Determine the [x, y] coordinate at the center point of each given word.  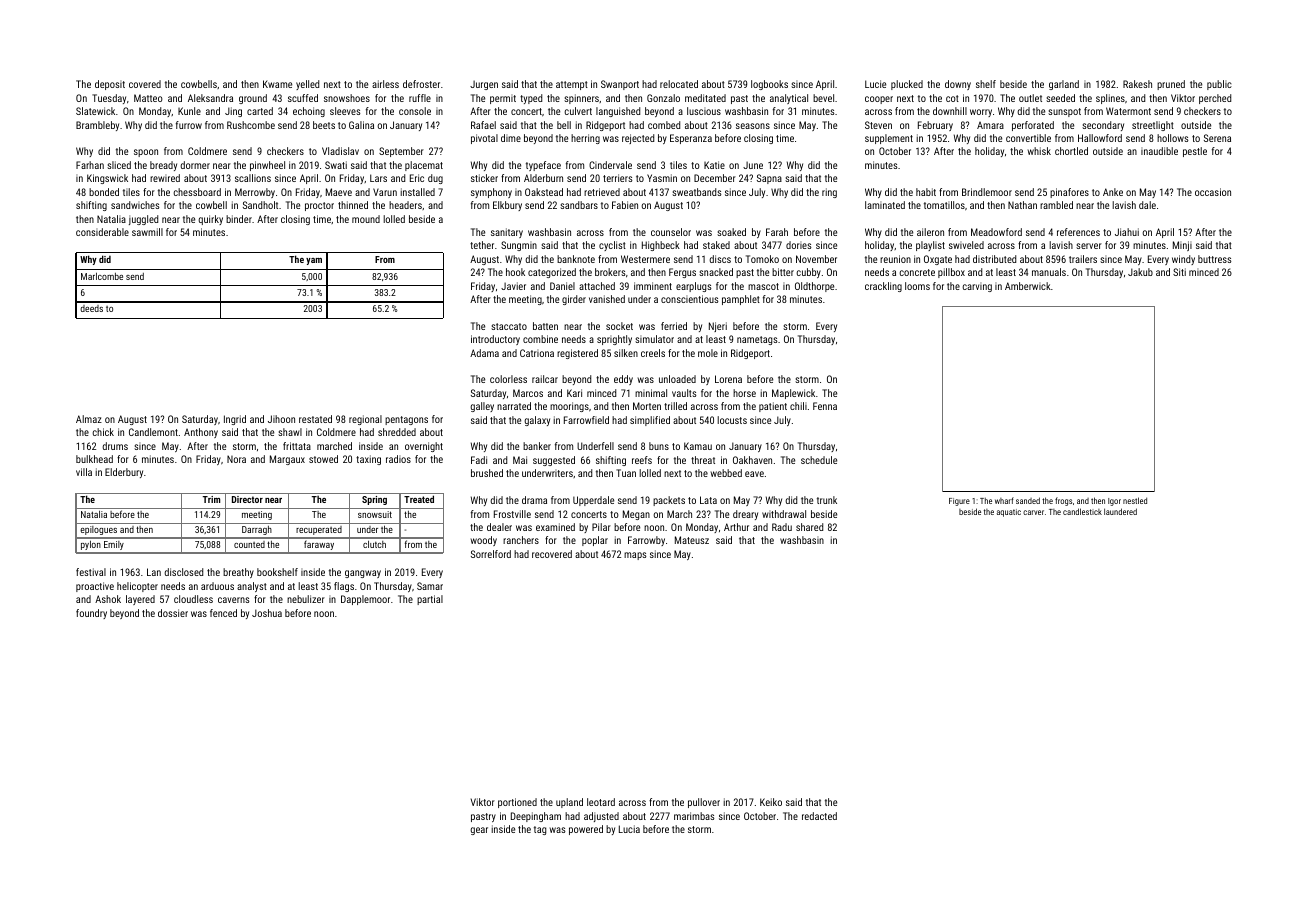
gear [479, 831]
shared [809, 527]
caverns [234, 600]
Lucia [629, 829]
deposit [110, 85]
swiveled [966, 245]
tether [482, 245]
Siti [1179, 272]
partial [430, 600]
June [753, 165]
